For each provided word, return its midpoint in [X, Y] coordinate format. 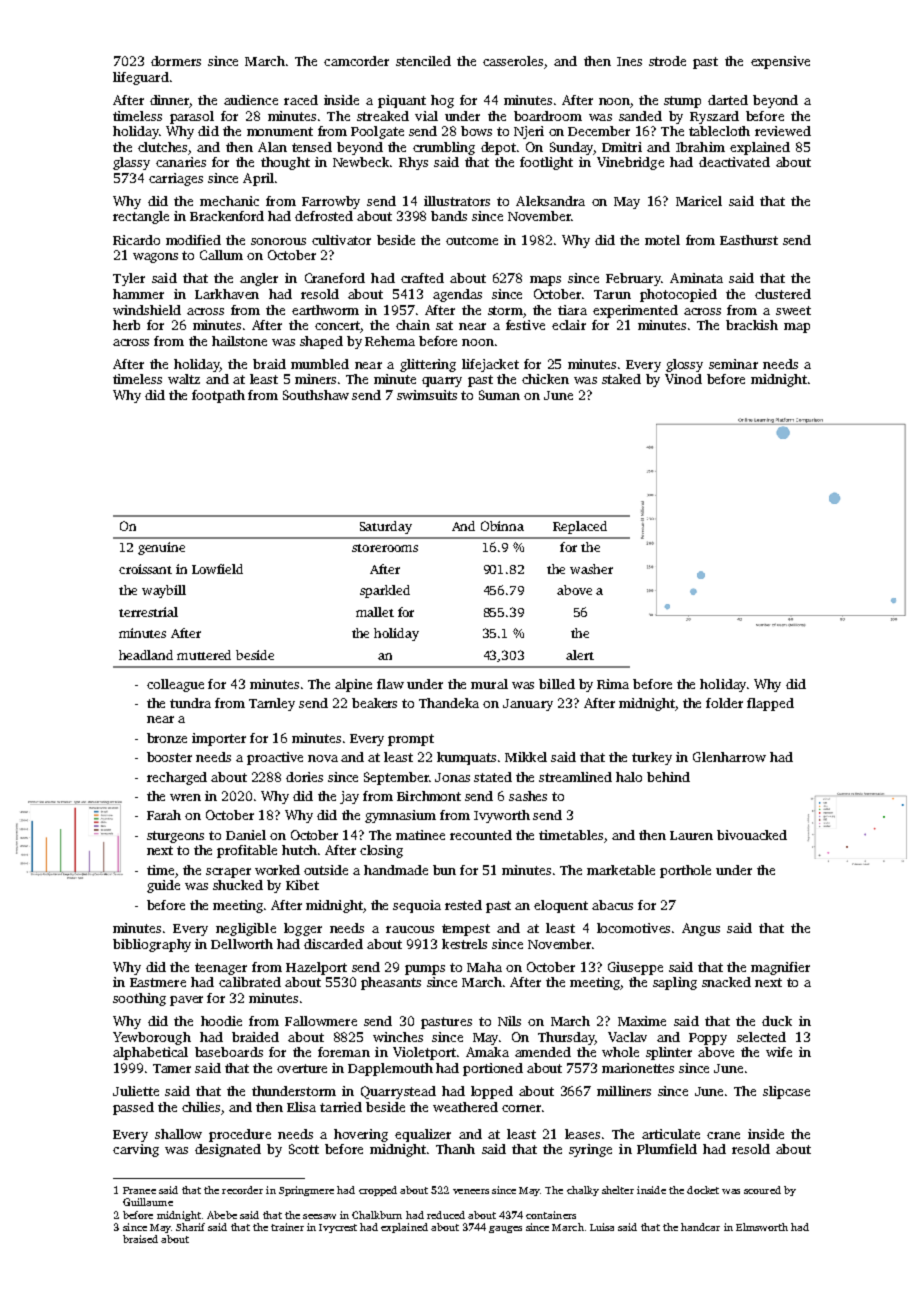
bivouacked [752, 835]
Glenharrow [729, 757]
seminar [733, 364]
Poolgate [377, 132]
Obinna [502, 526]
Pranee [139, 1190]
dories [304, 777]
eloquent [561, 906]
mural [489, 684]
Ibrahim [700, 147]
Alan [272, 147]
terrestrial [148, 612]
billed [557, 684]
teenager [221, 969]
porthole [685, 871]
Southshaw [316, 395]
